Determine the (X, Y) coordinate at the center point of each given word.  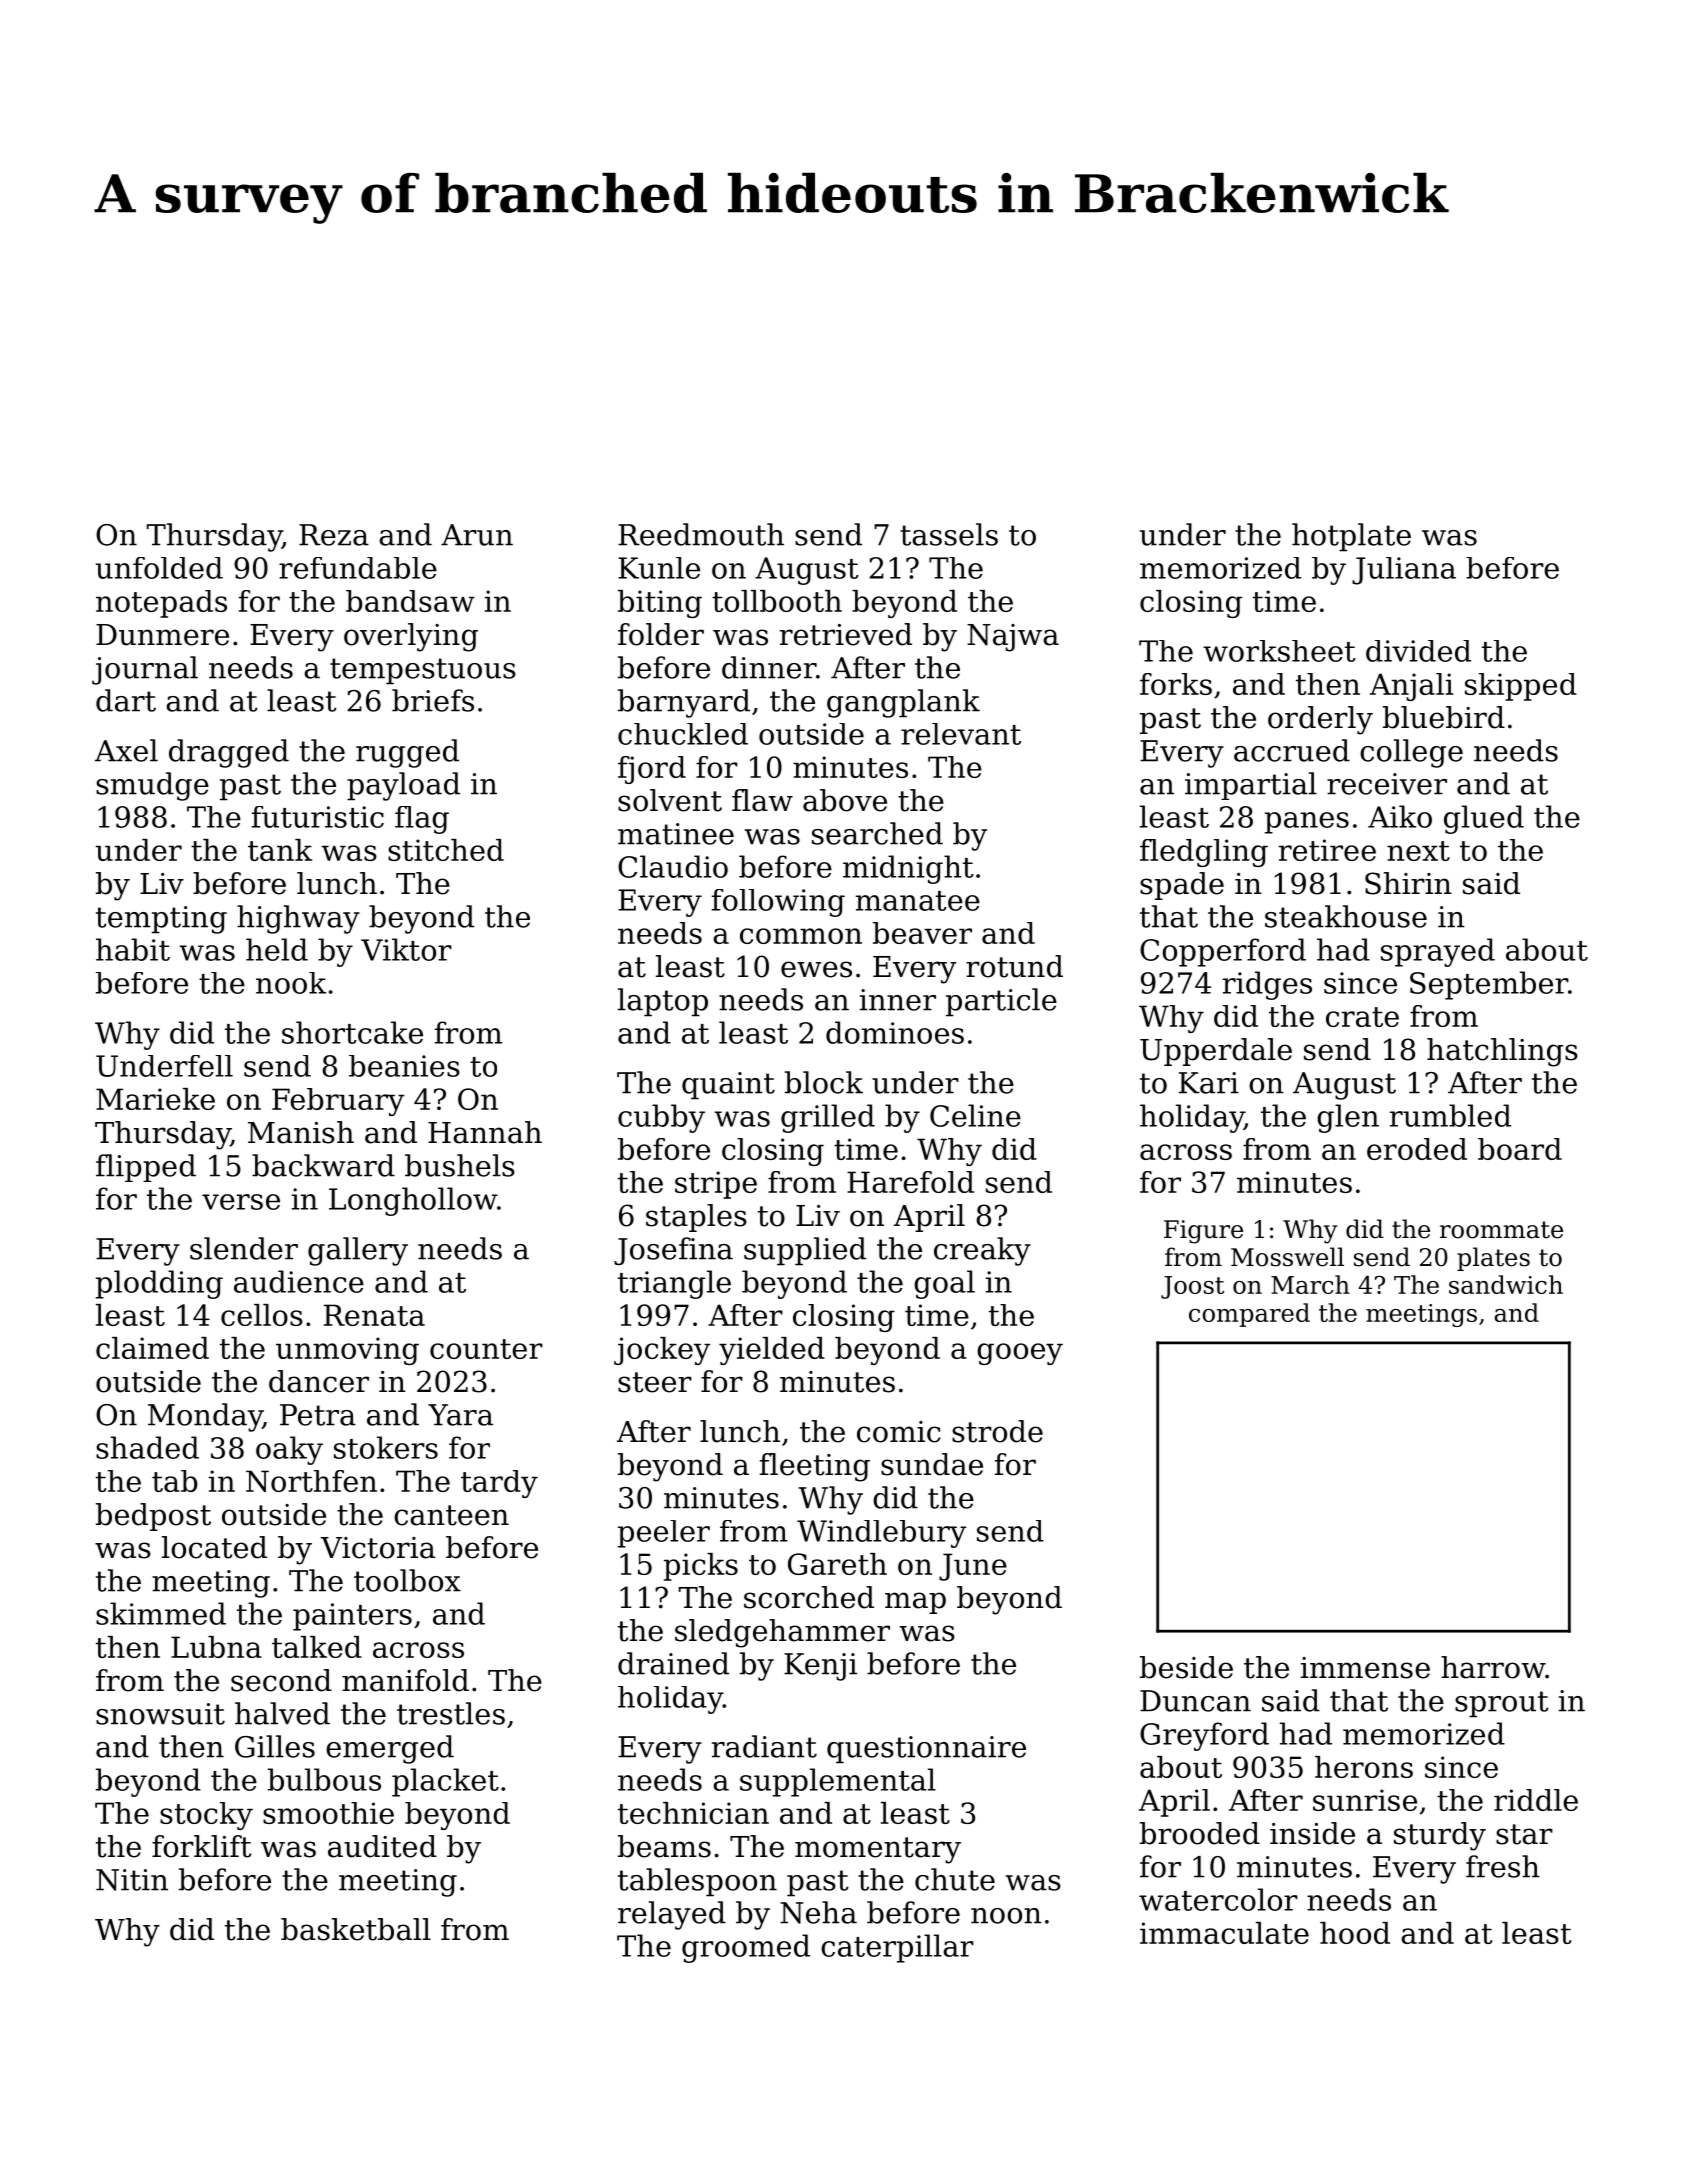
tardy (499, 1484)
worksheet (1279, 651)
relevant (961, 734)
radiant (764, 1746)
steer (655, 1382)
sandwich (1506, 1284)
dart (126, 700)
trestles (451, 1713)
